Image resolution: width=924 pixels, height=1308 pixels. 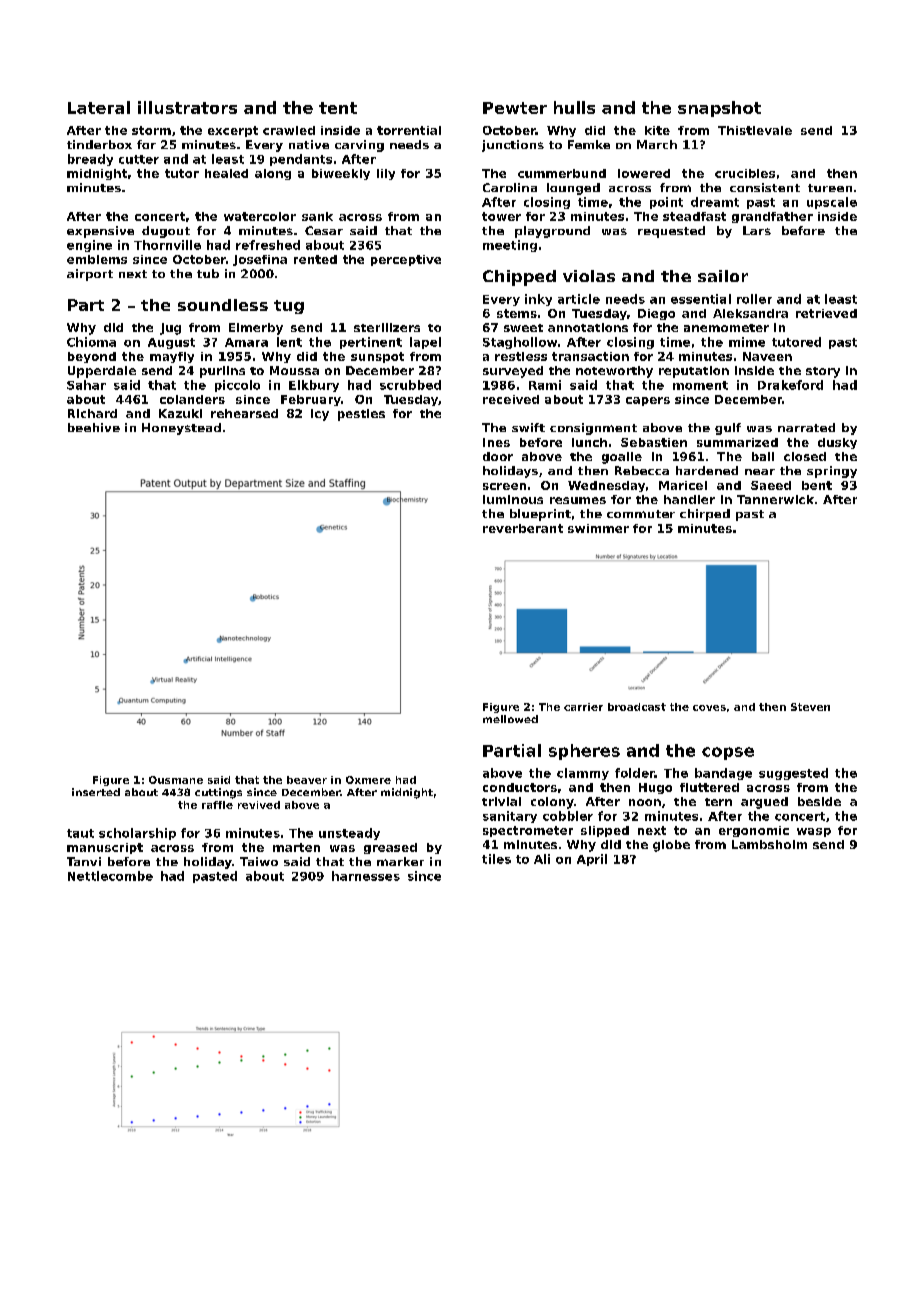 What do you see at coordinates (151, 130) in the image?
I see `storm` at bounding box center [151, 130].
